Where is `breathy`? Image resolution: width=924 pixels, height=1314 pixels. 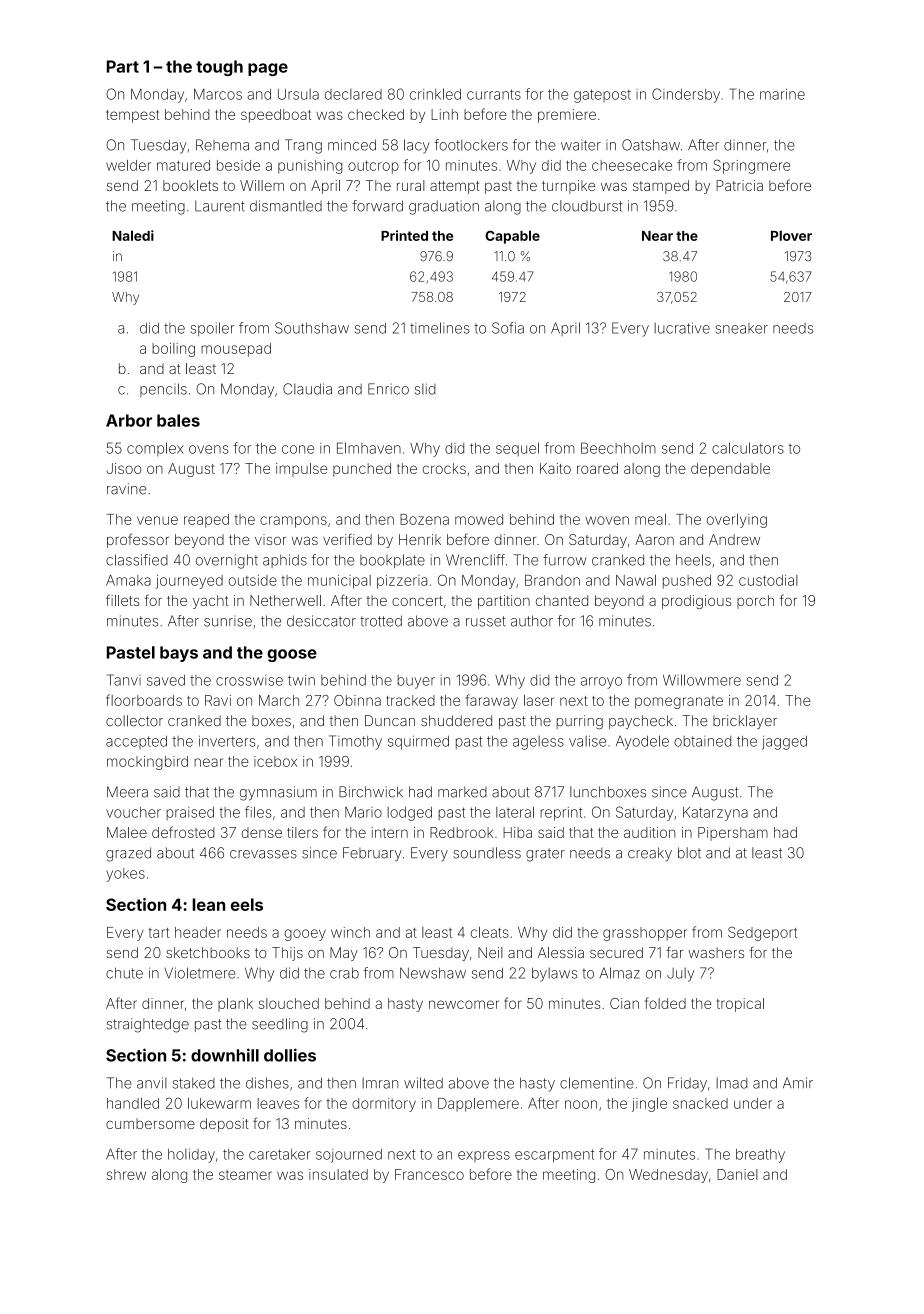
breathy is located at coordinates (760, 1156).
